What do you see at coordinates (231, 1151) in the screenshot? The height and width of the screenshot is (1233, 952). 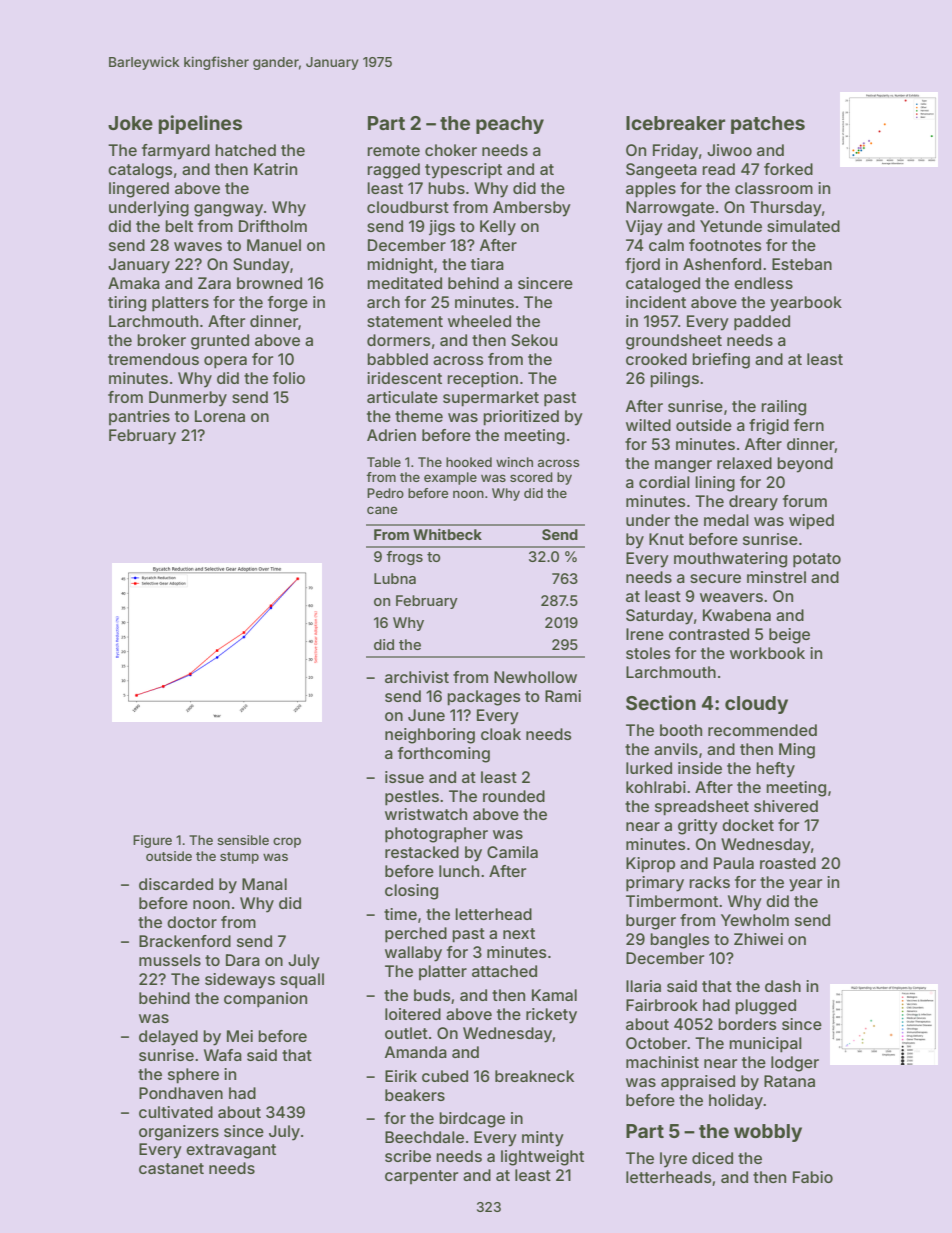 I see `extravagant` at bounding box center [231, 1151].
